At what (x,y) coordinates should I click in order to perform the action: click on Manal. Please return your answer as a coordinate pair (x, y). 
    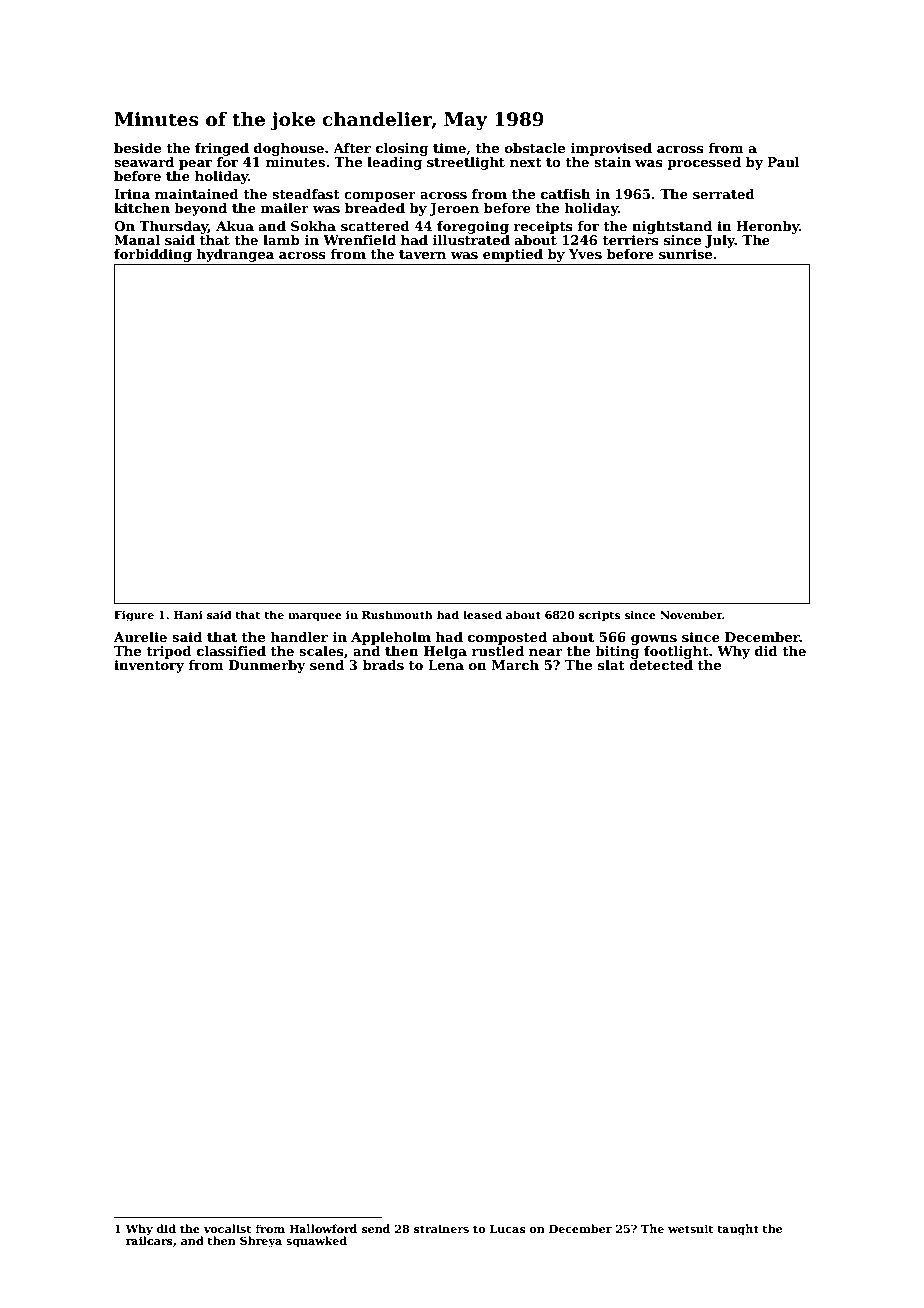
    Looking at the image, I should click on (137, 240).
